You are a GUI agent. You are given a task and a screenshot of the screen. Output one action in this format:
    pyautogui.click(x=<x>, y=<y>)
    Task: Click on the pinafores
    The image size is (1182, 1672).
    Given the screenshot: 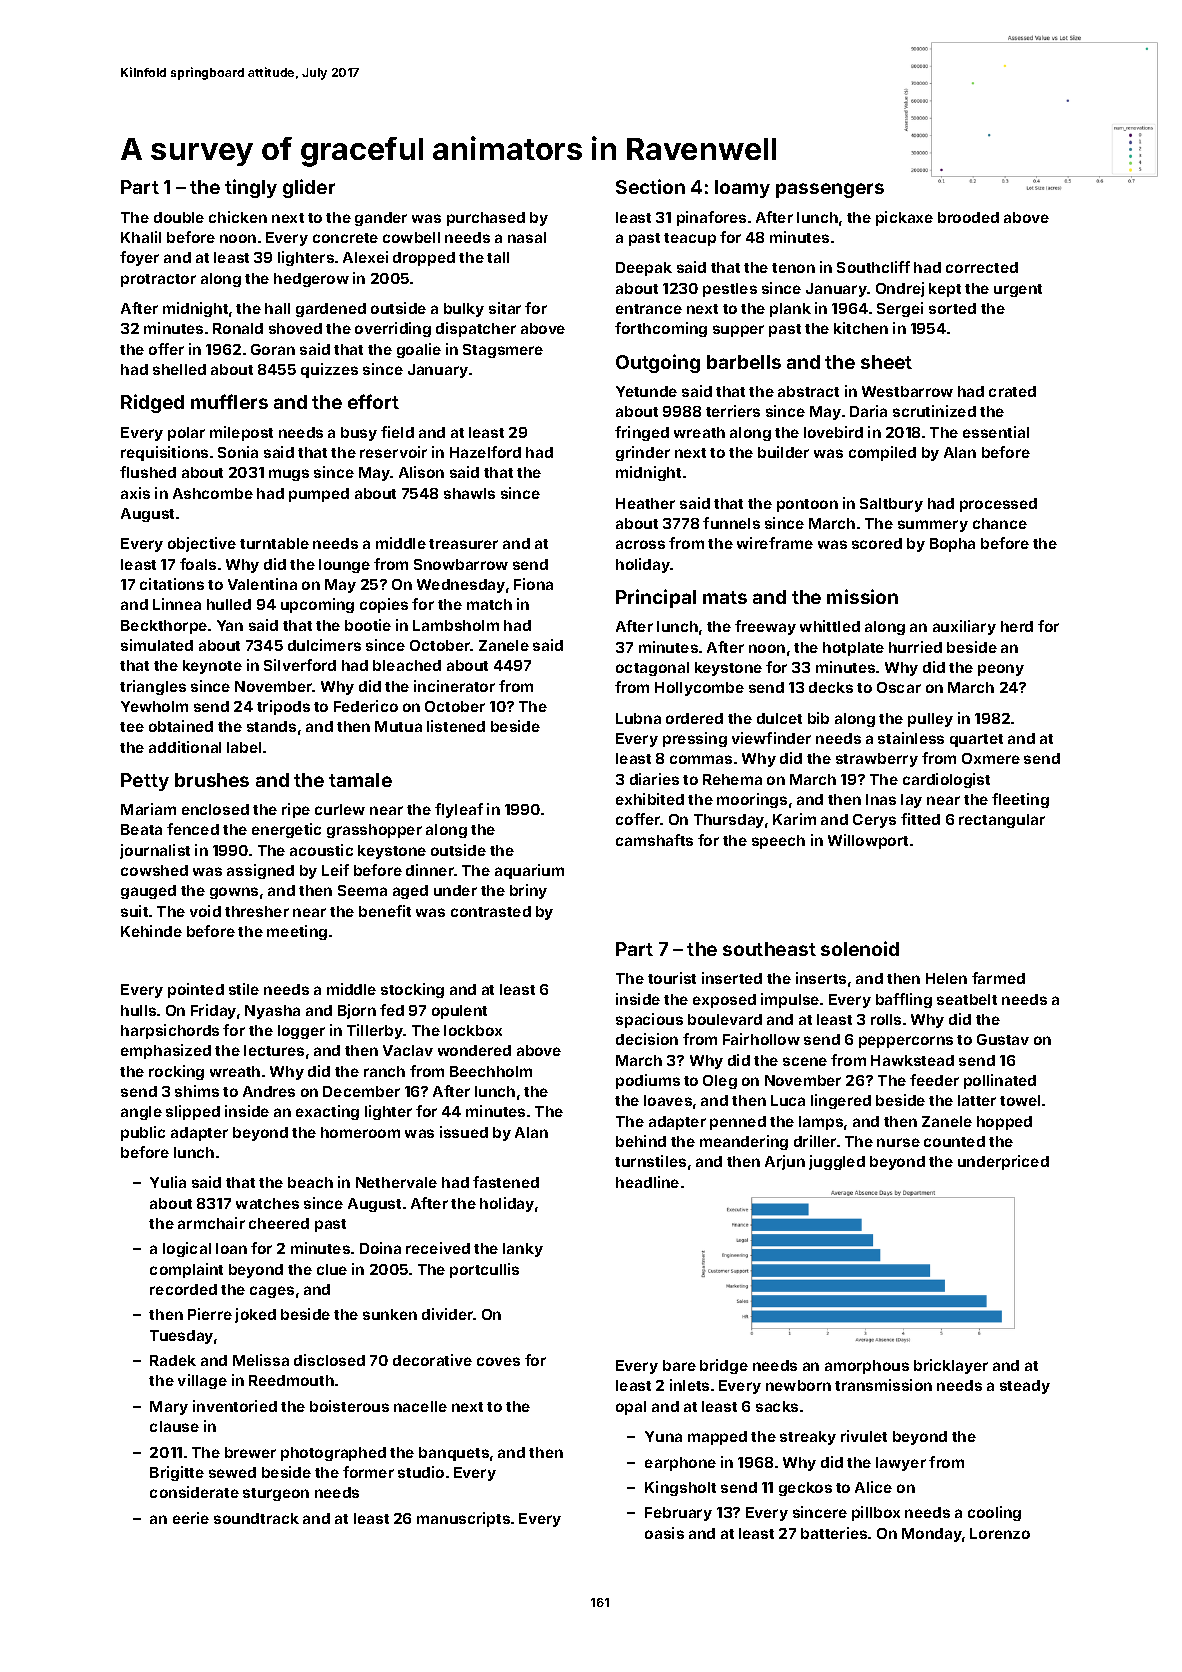 What is the action you would take?
    pyautogui.click(x=711, y=218)
